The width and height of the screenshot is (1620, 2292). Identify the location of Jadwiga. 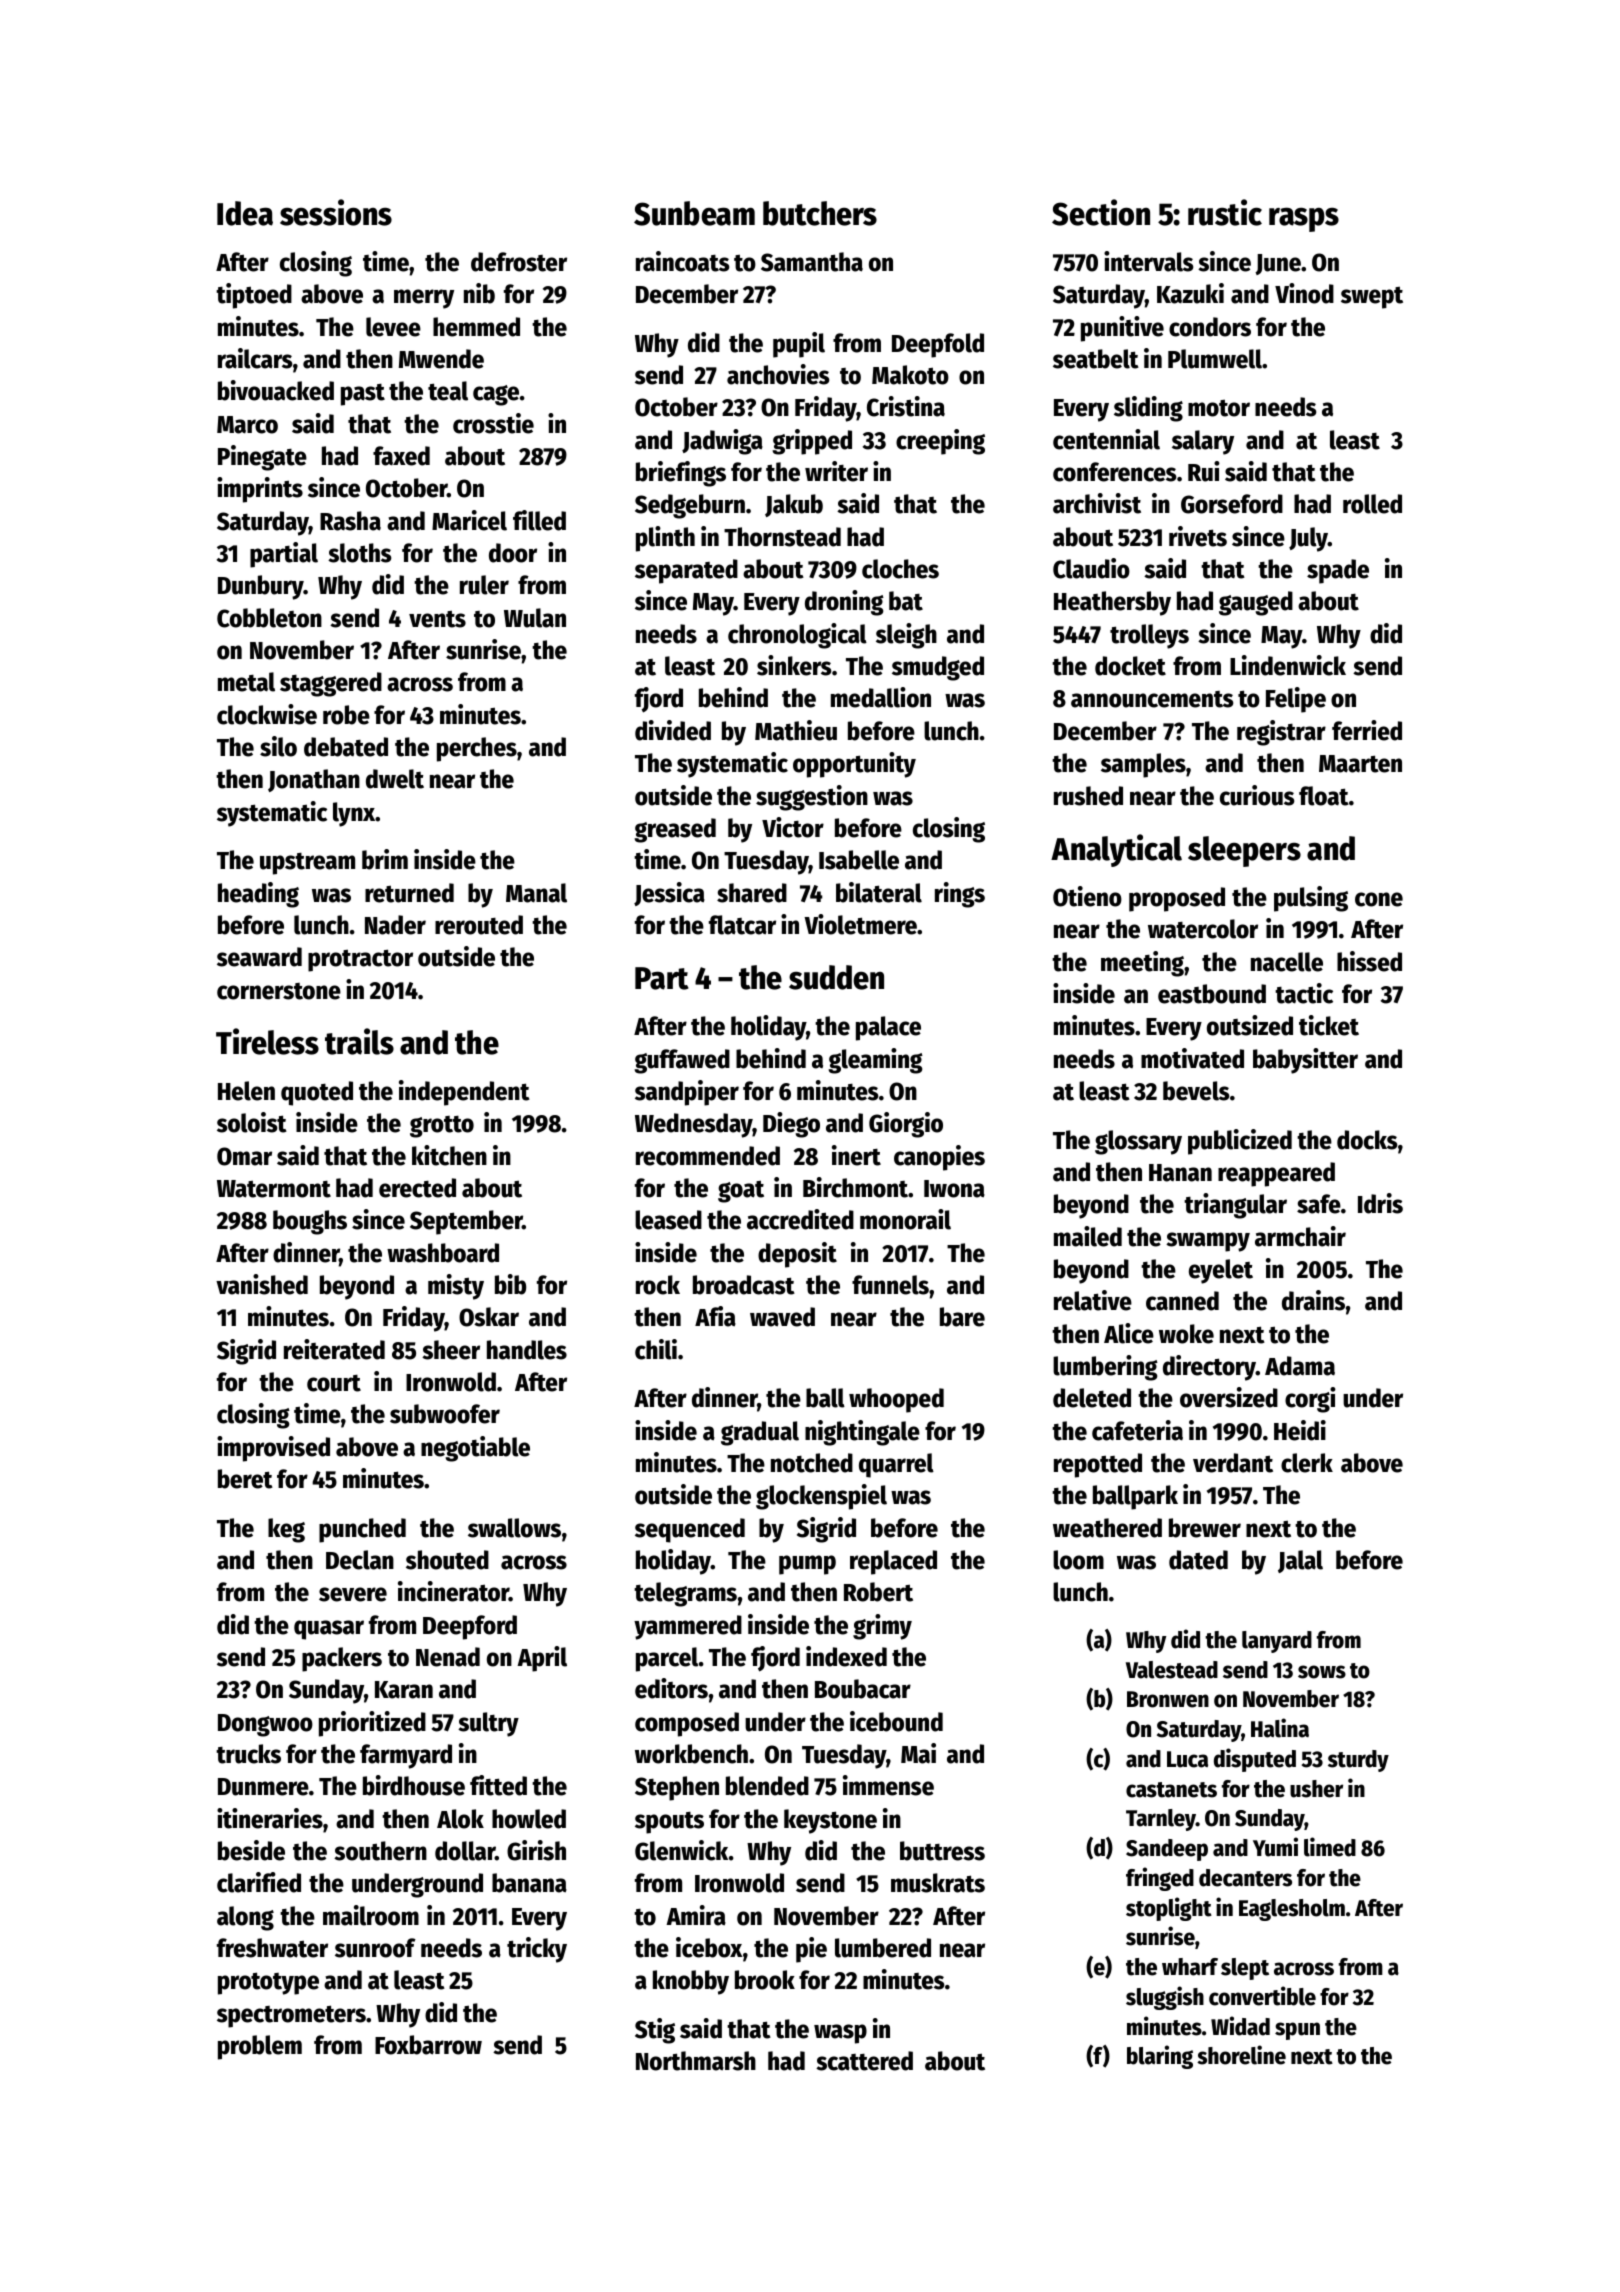
(722, 442).
